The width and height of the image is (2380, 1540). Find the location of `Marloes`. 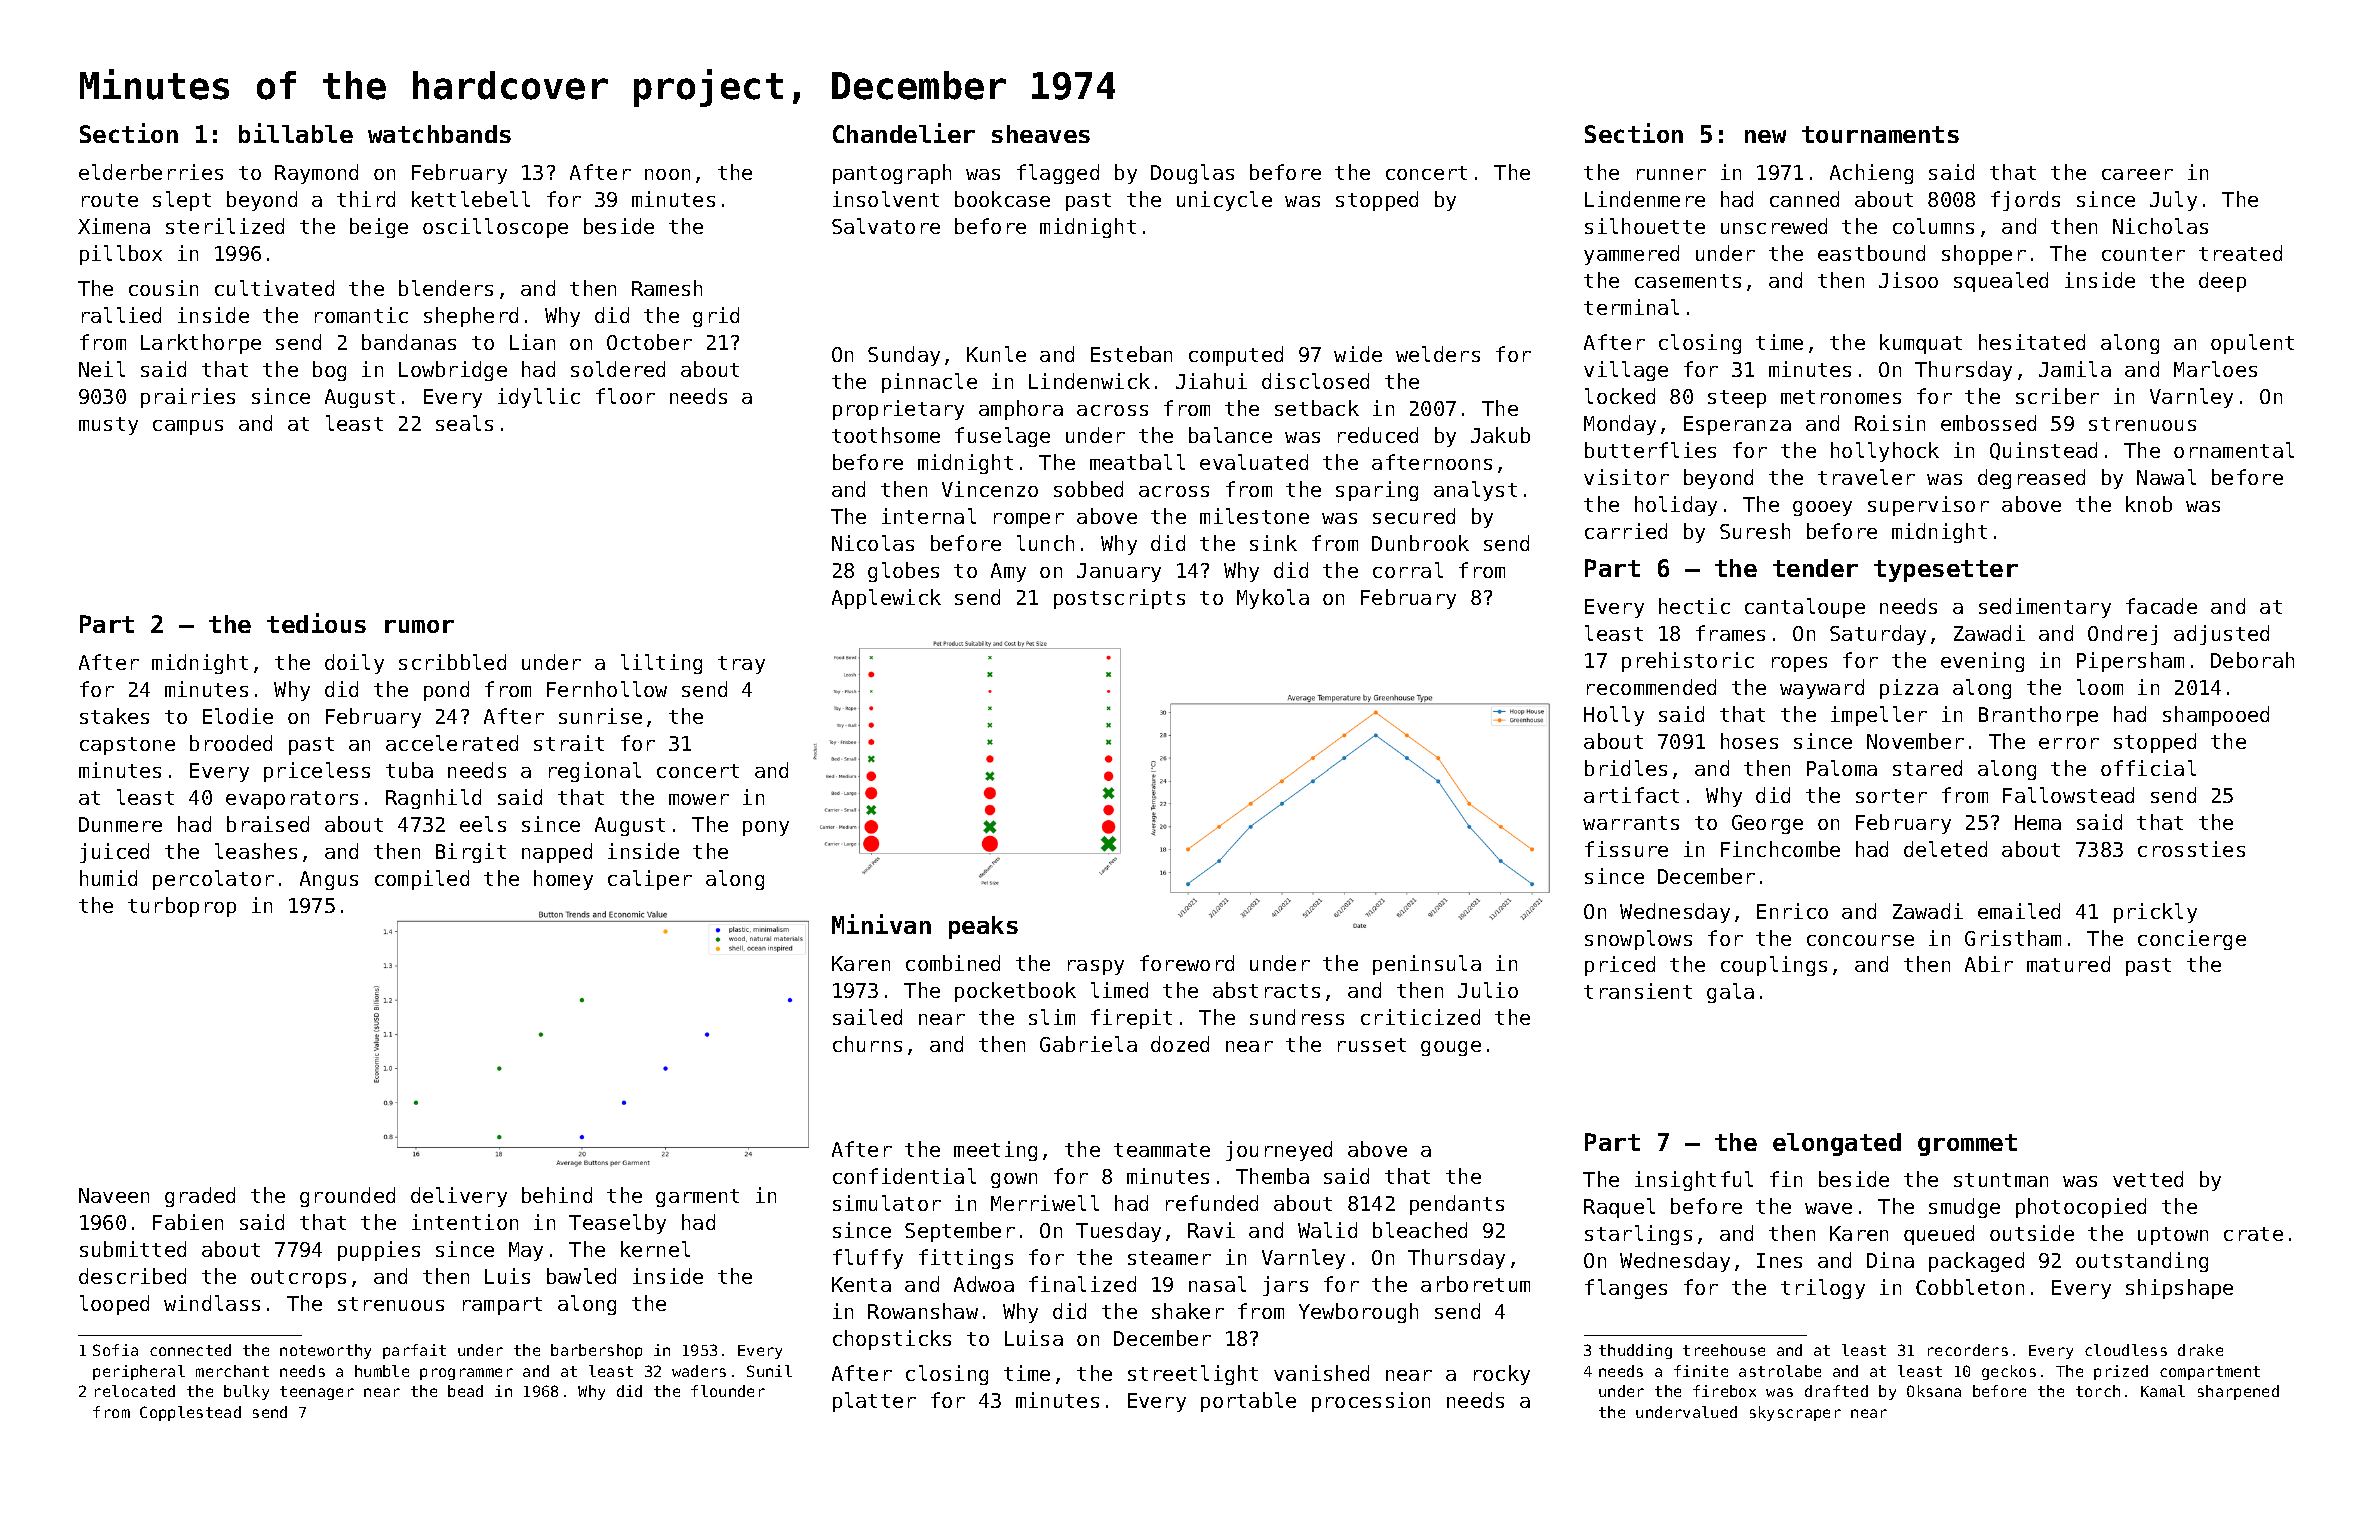

Marloes is located at coordinates (2215, 369).
